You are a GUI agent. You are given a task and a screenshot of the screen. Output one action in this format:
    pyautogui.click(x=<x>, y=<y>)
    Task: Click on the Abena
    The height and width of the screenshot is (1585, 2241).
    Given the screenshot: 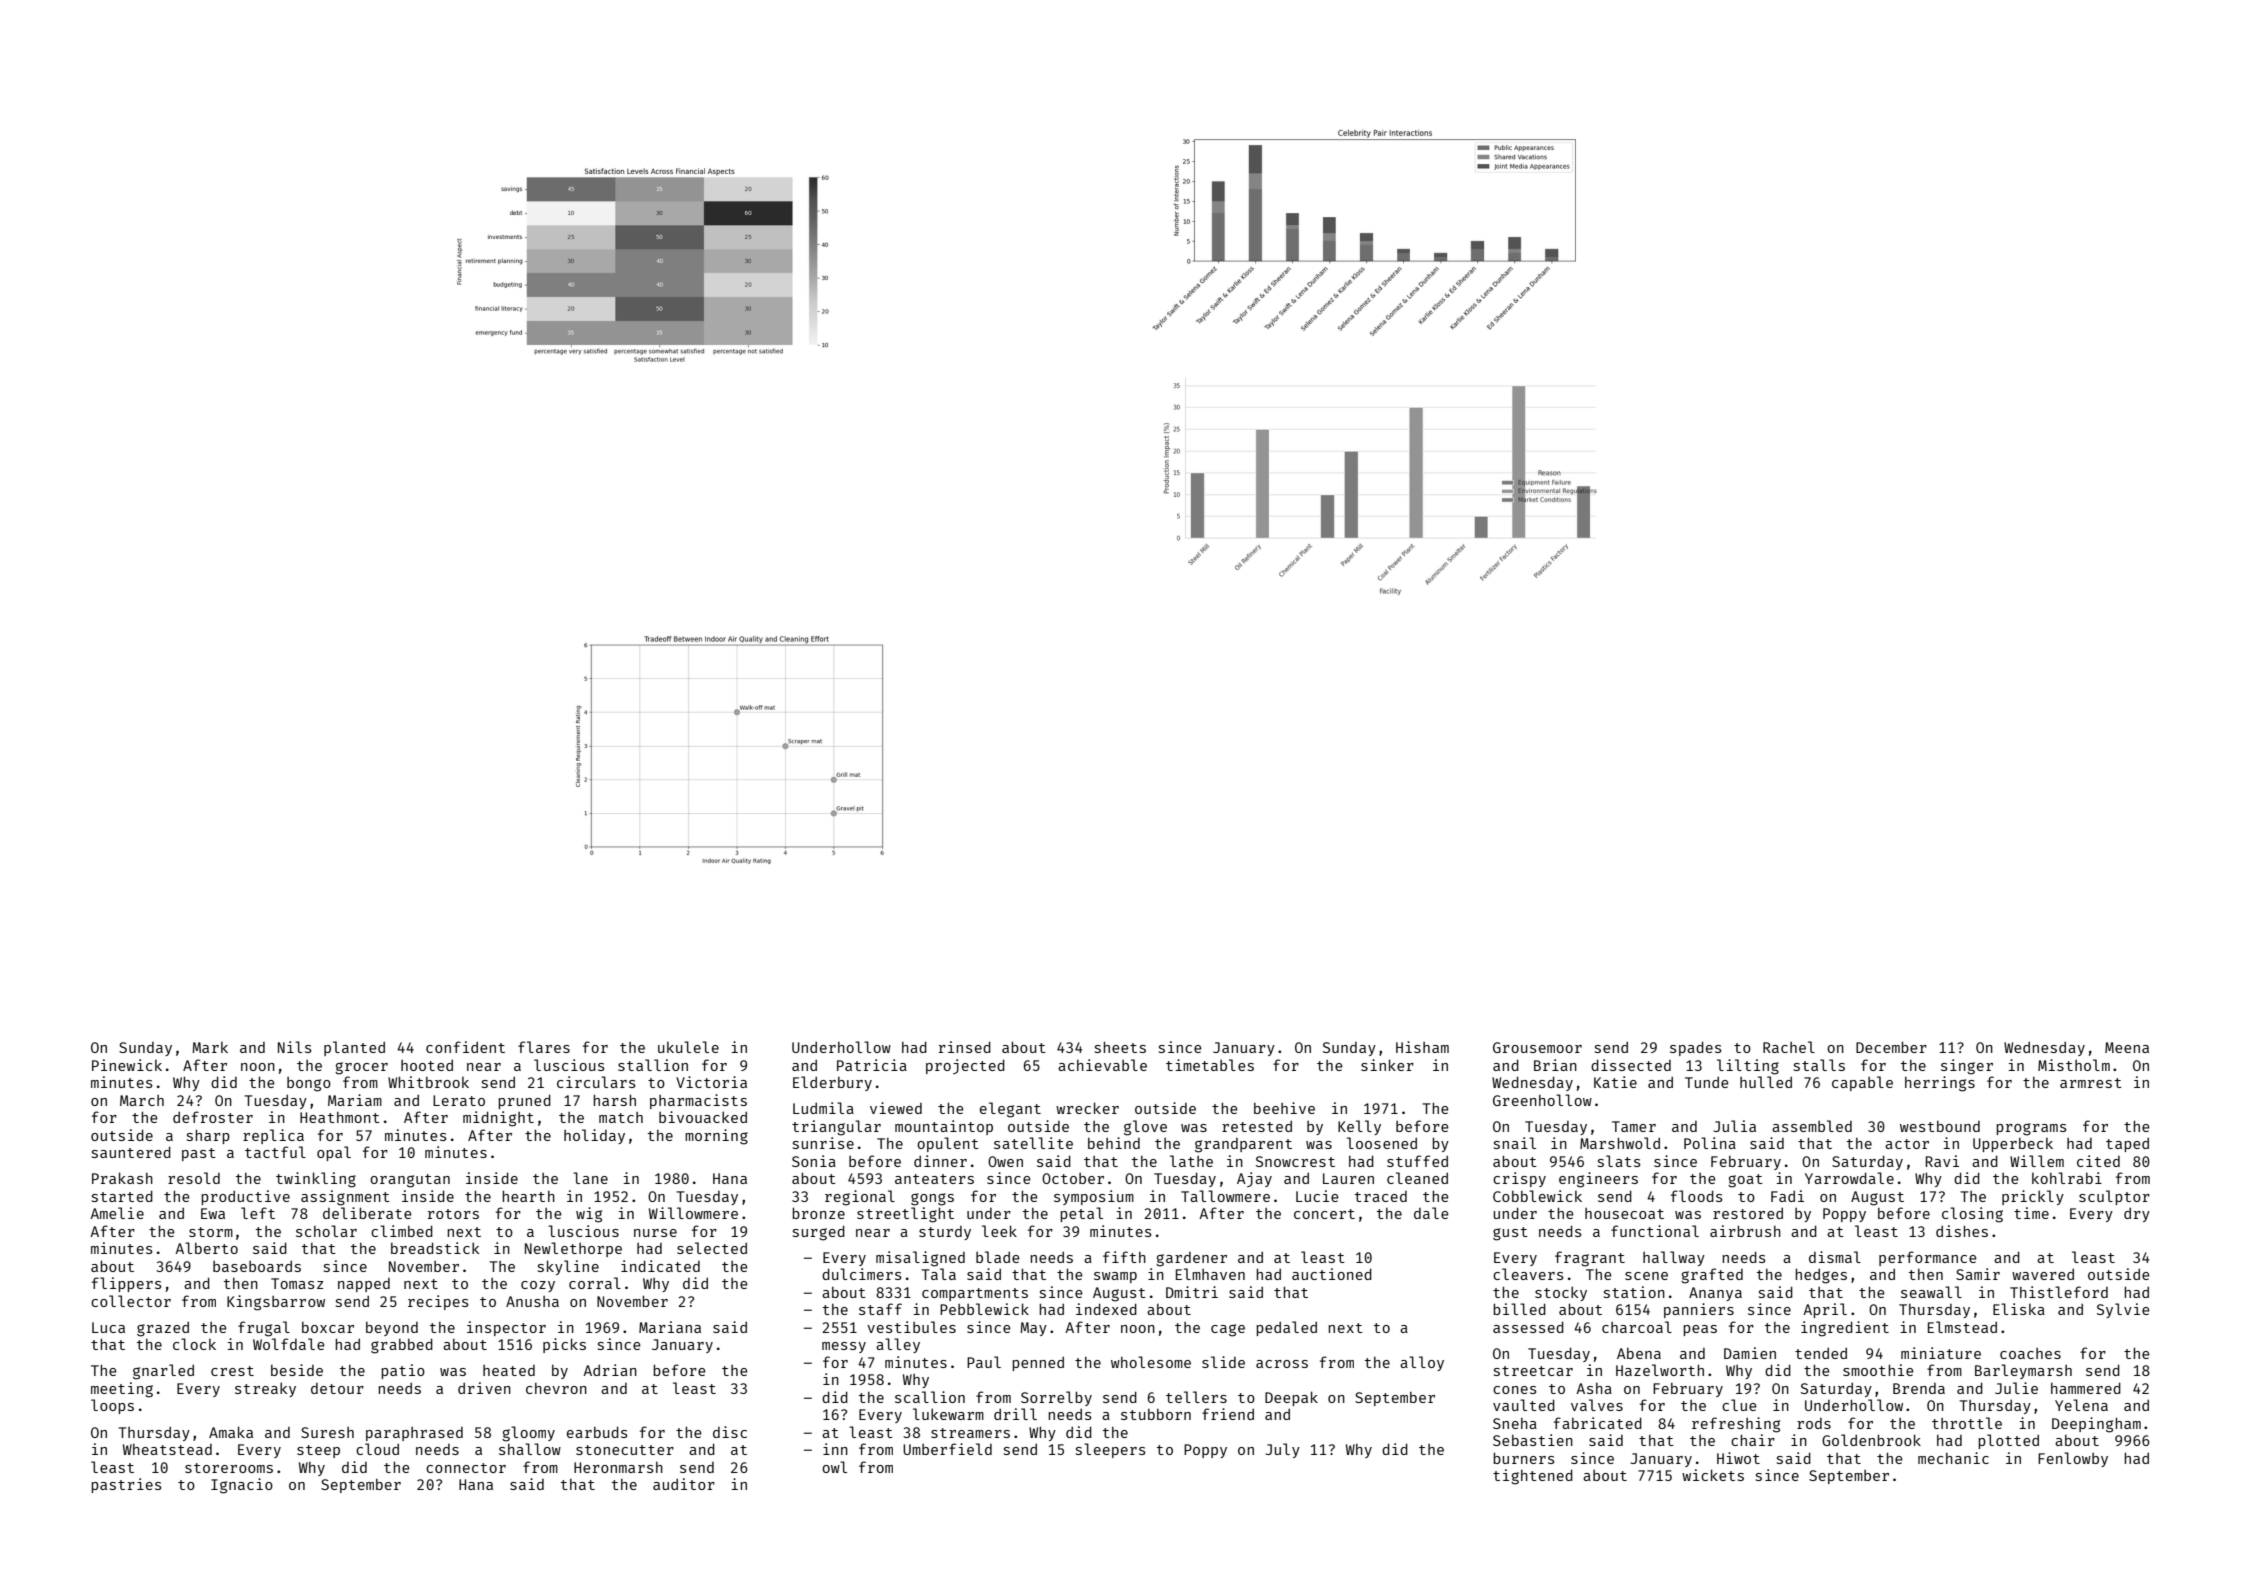 What is the action you would take?
    pyautogui.click(x=1639, y=1353)
